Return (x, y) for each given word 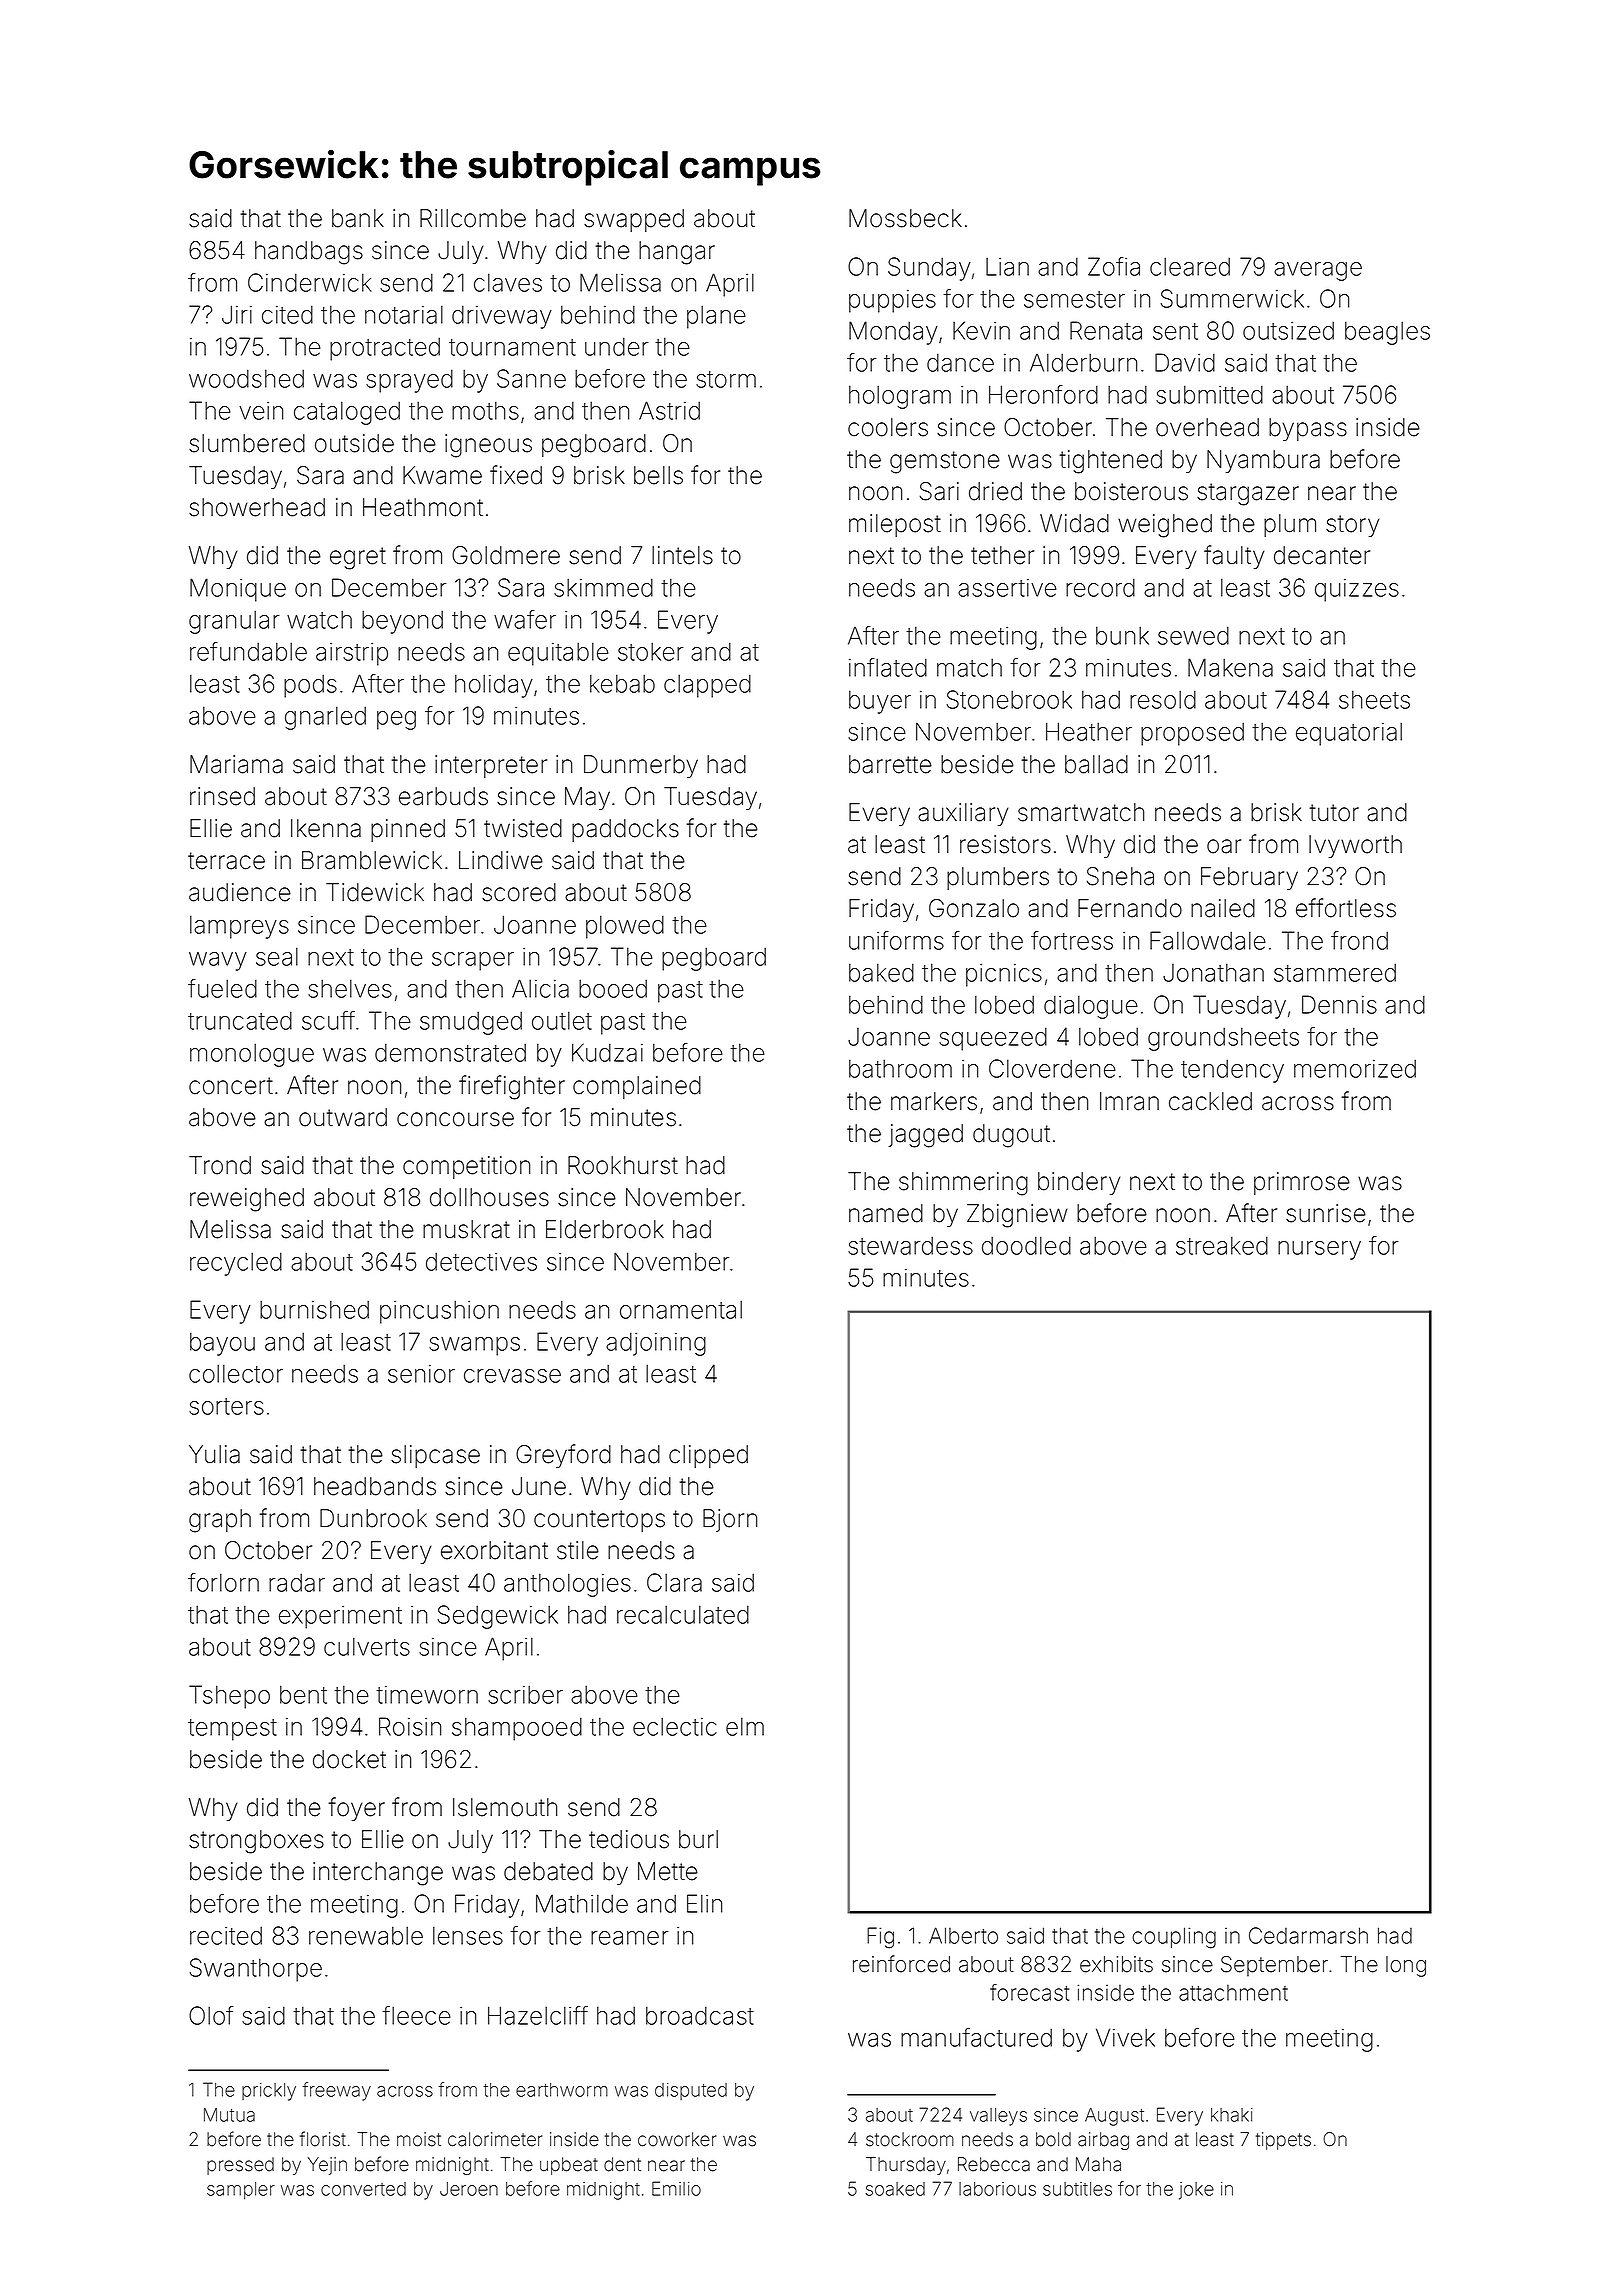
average (1318, 271)
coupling (1174, 1938)
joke (1196, 2191)
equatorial (1349, 734)
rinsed (222, 796)
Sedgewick (498, 1617)
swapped (634, 220)
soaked (895, 2189)
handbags (309, 253)
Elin (704, 1903)
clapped (707, 686)
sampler (241, 2191)
